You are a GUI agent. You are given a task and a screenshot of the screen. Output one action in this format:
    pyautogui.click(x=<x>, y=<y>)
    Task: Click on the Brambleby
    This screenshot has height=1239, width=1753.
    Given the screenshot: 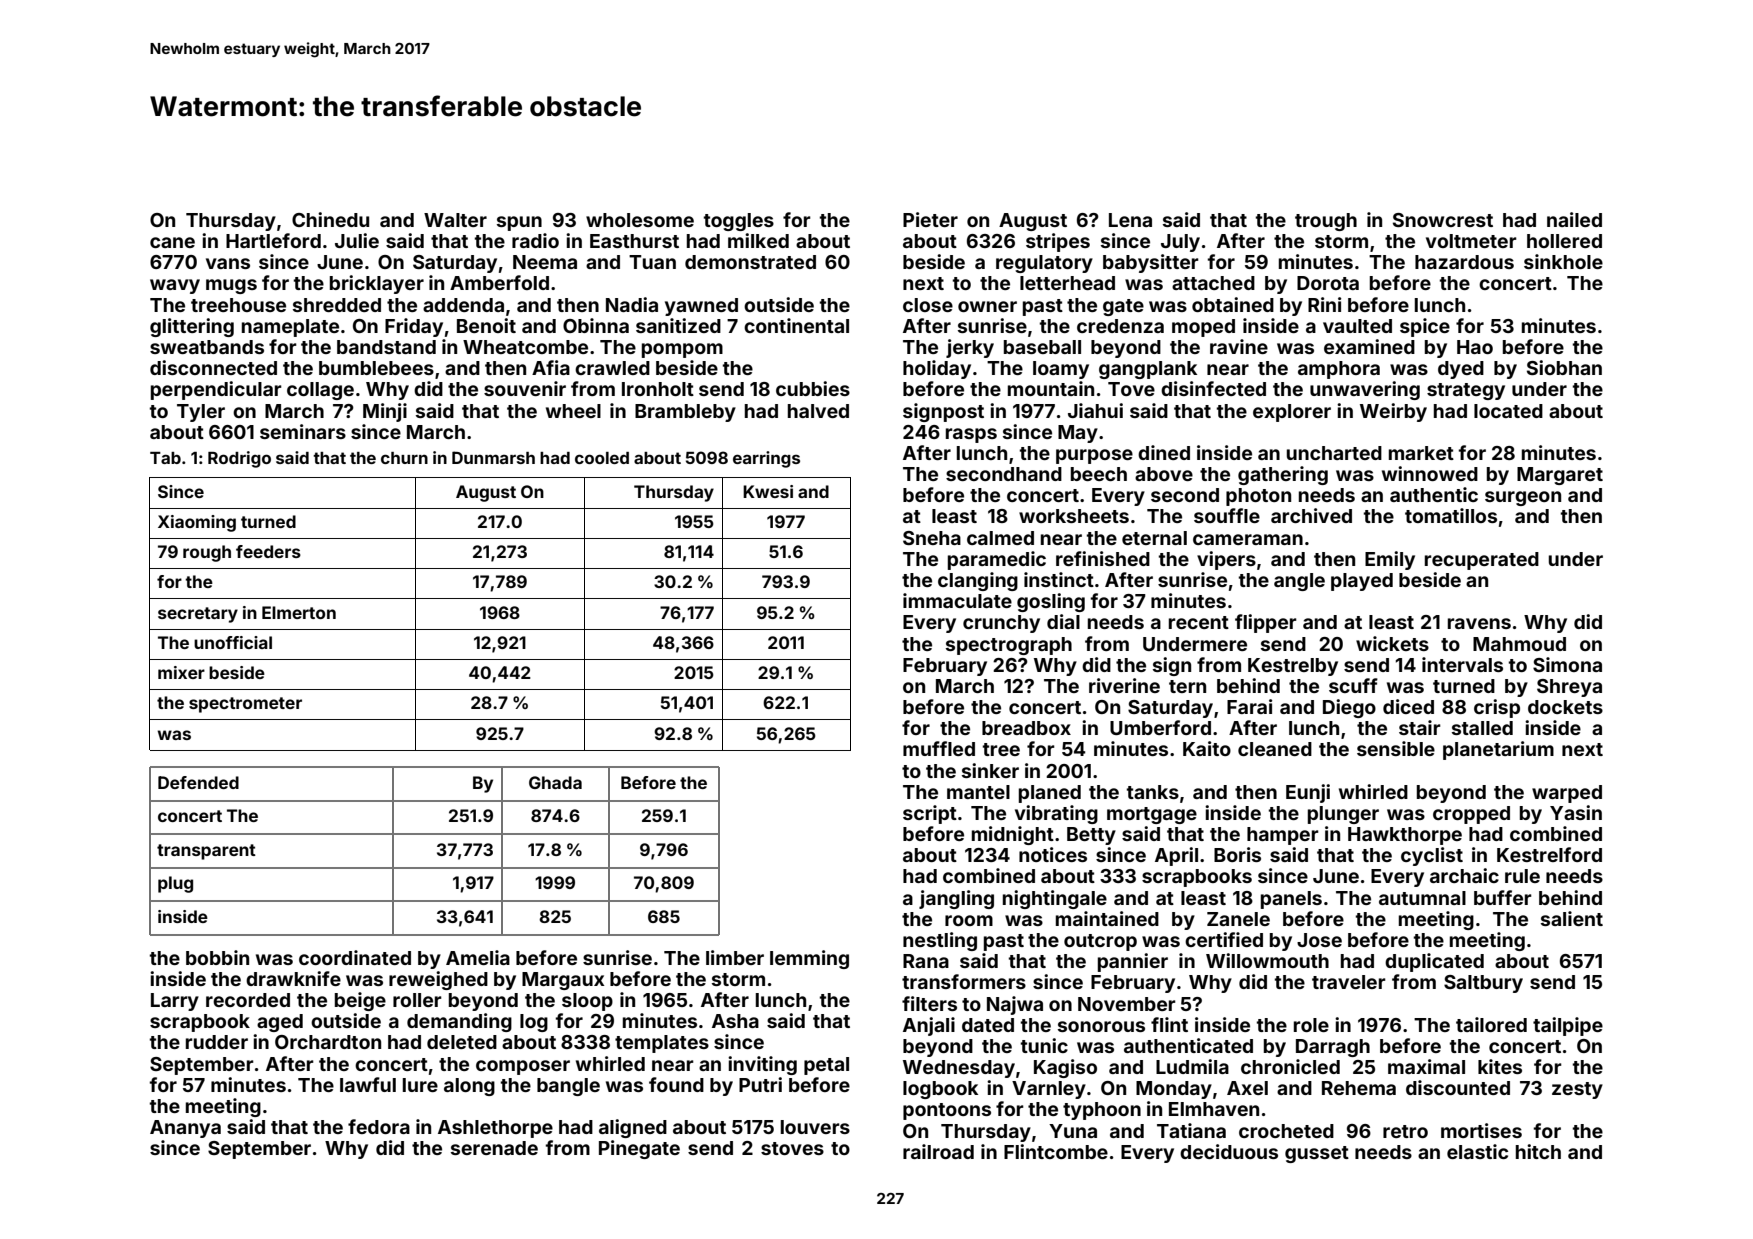 What is the action you would take?
    pyautogui.click(x=685, y=413)
